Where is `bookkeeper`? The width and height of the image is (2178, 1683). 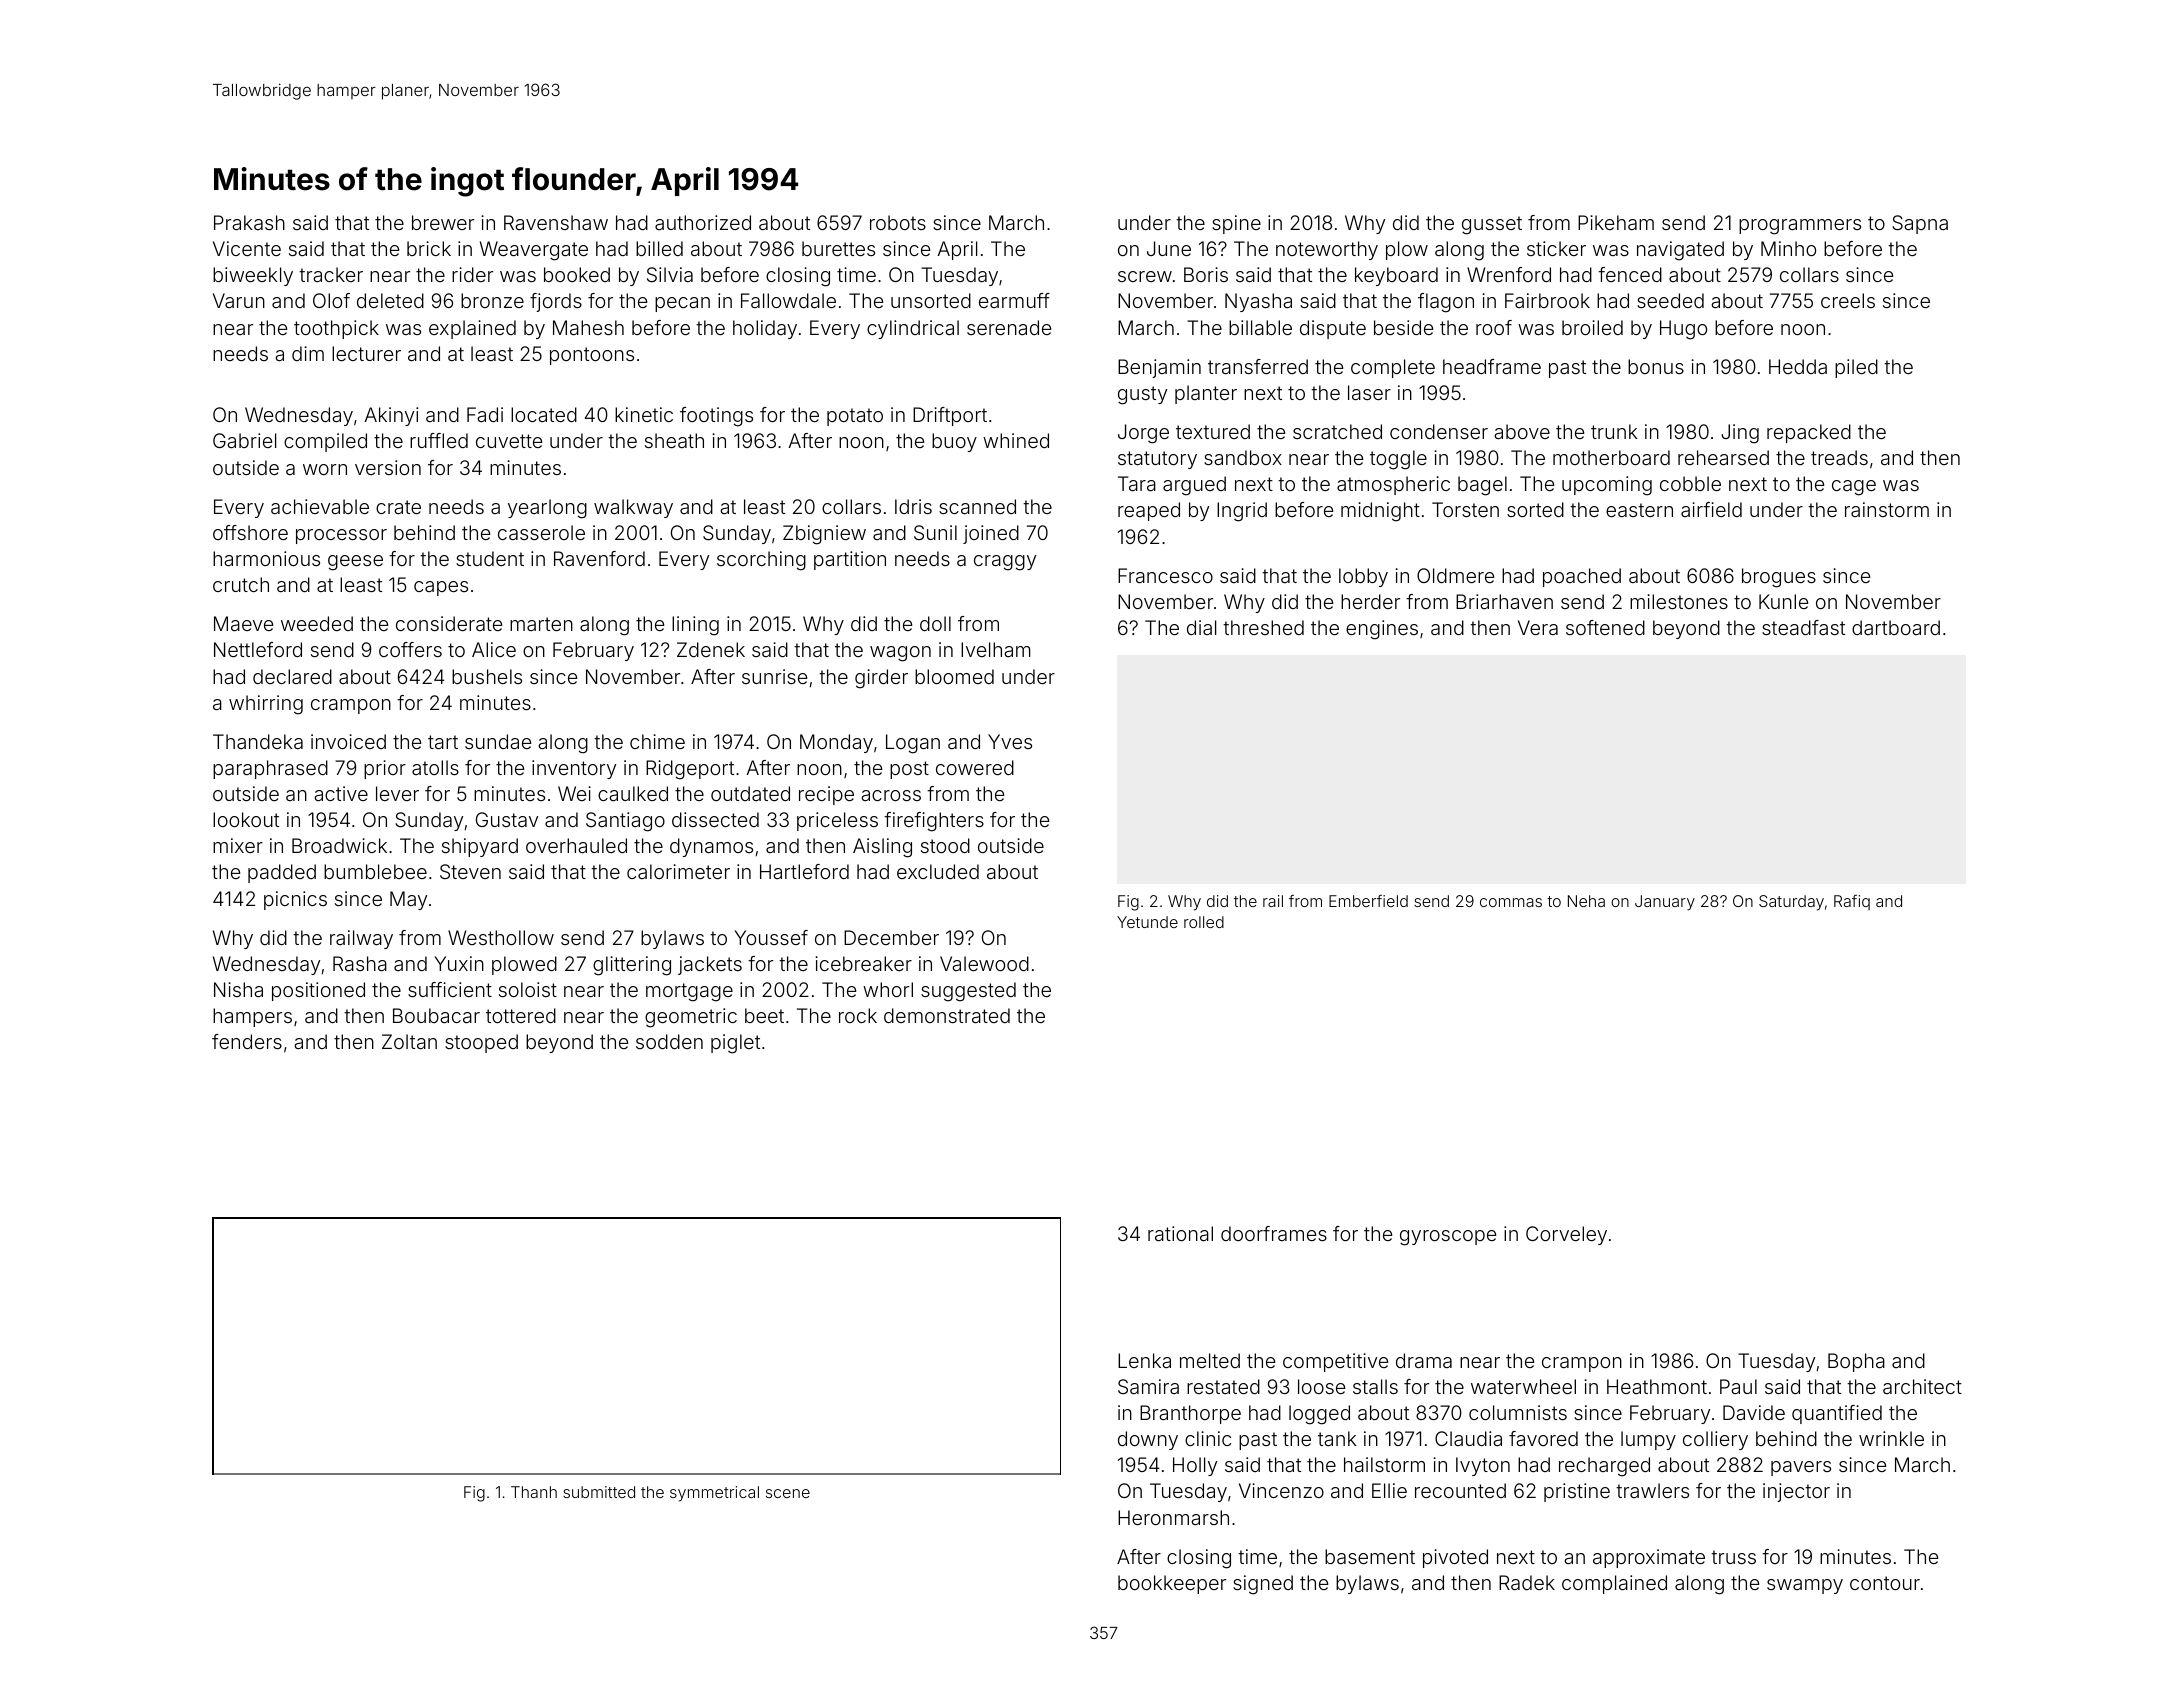
bookkeeper is located at coordinates (1172, 1584).
